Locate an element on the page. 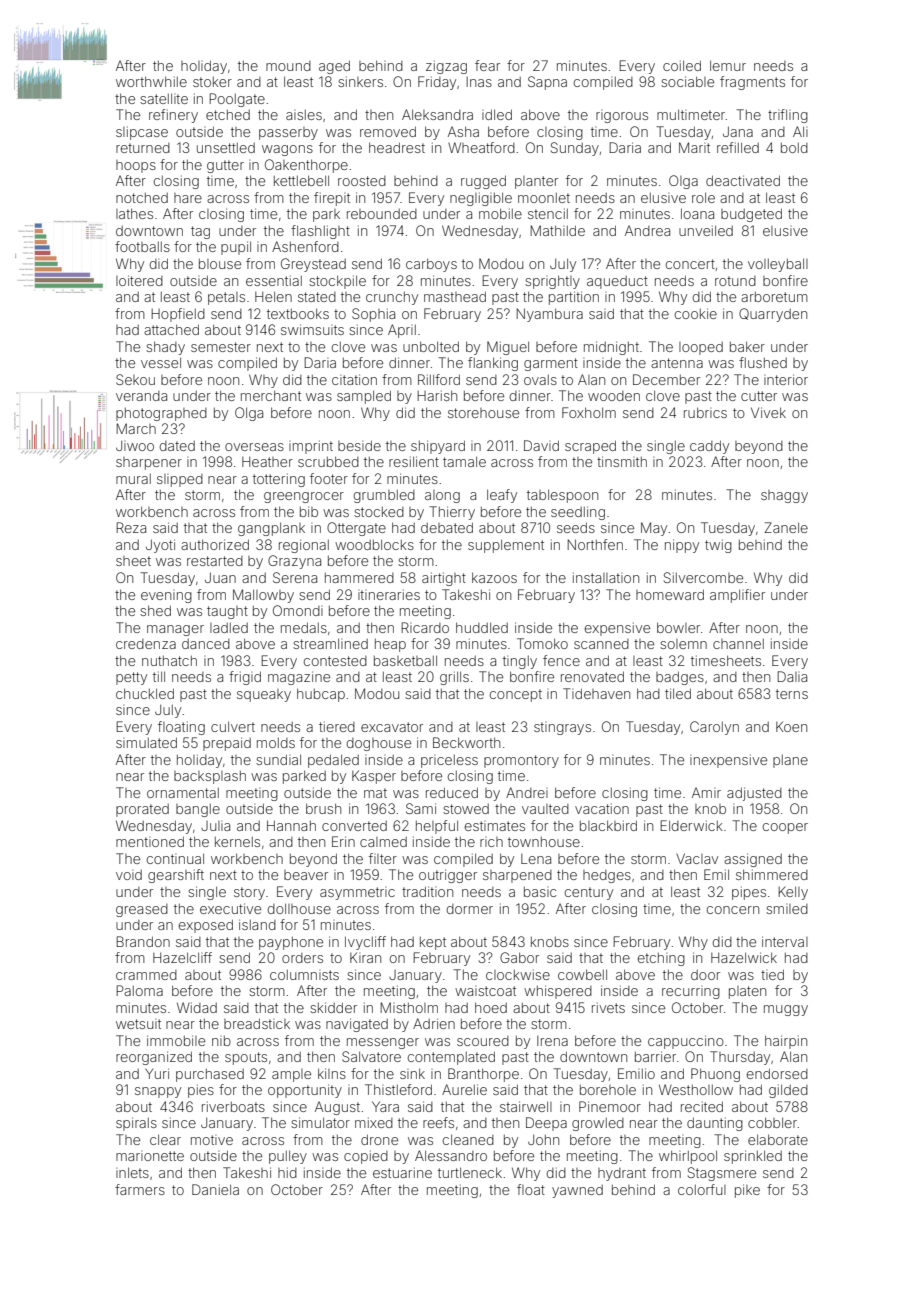  budgeted is located at coordinates (751, 215).
